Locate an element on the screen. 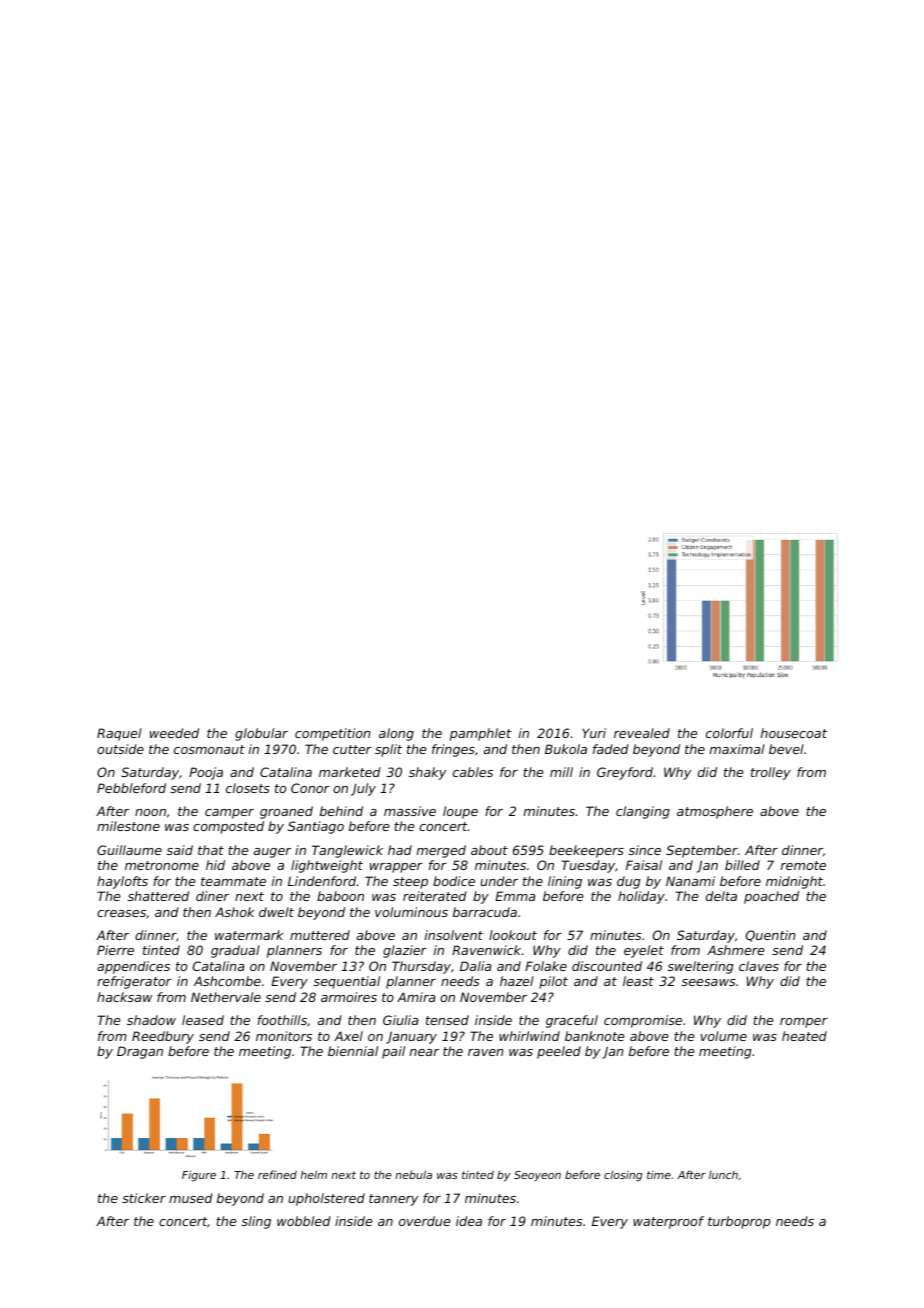 This screenshot has width=924, height=1308. revealed is located at coordinates (642, 733).
